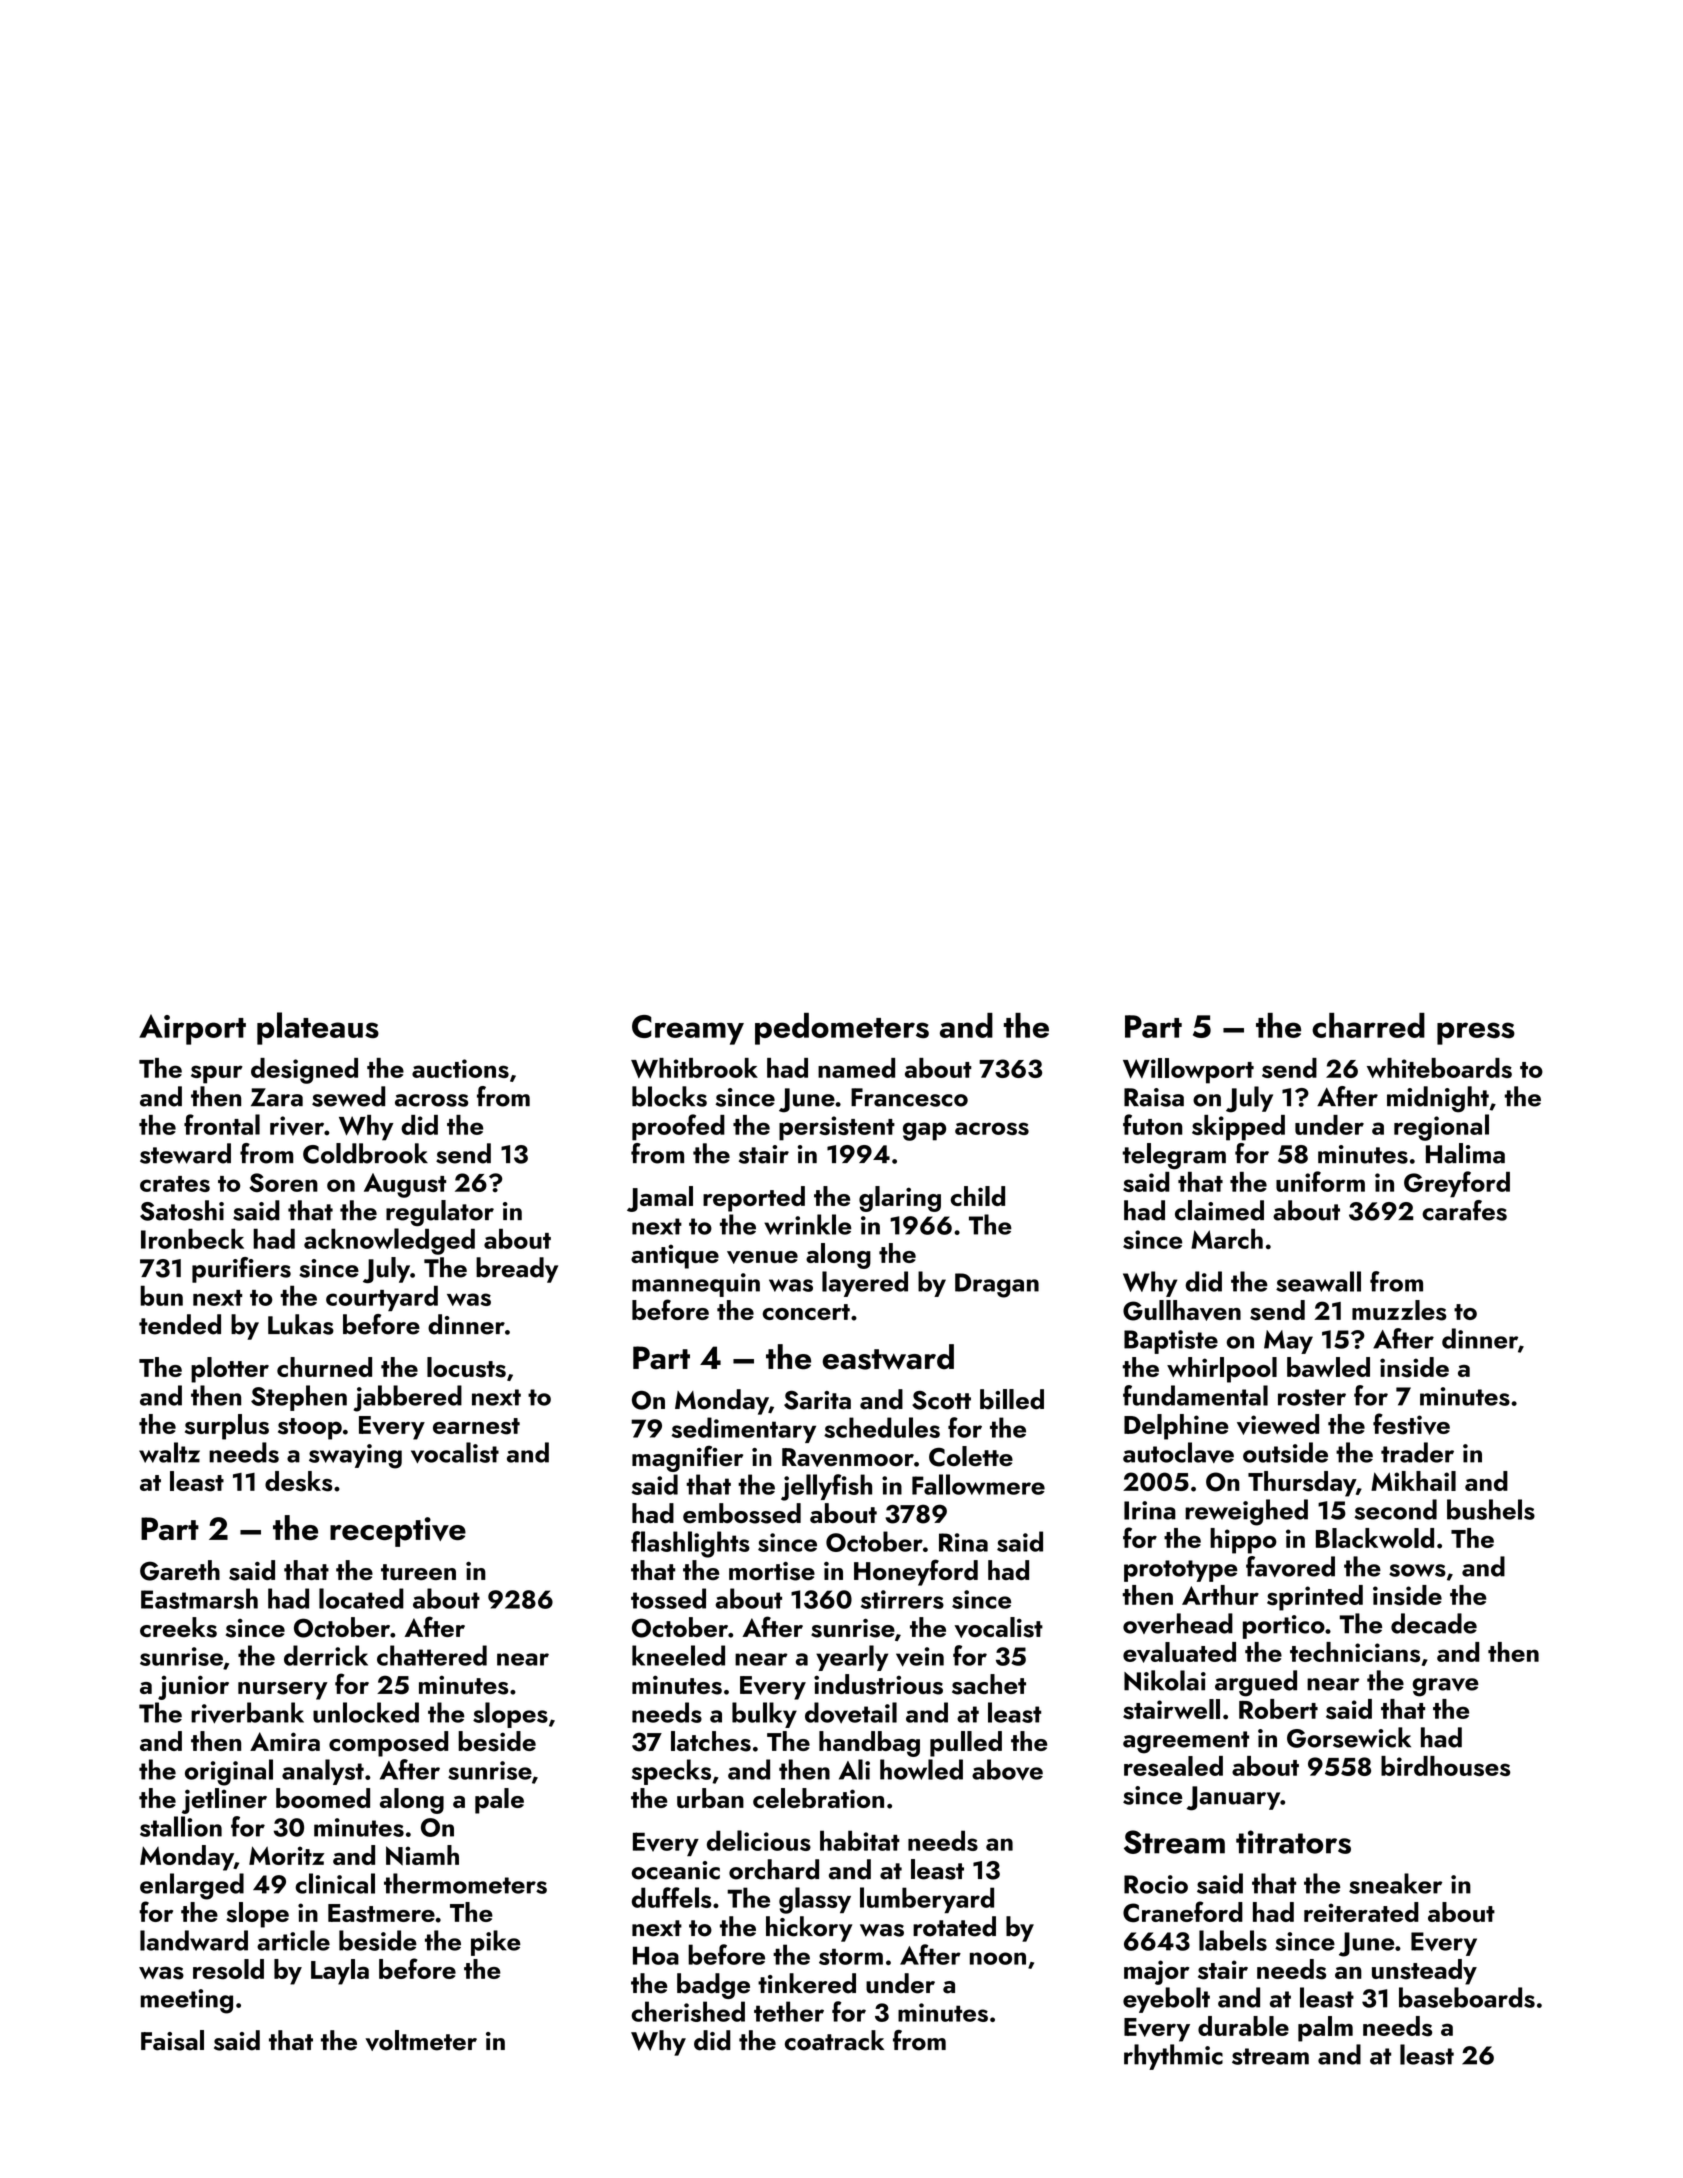 This image has width=1683, height=2178. Describe the element at coordinates (460, 1068) in the image. I see `auctions` at that location.
